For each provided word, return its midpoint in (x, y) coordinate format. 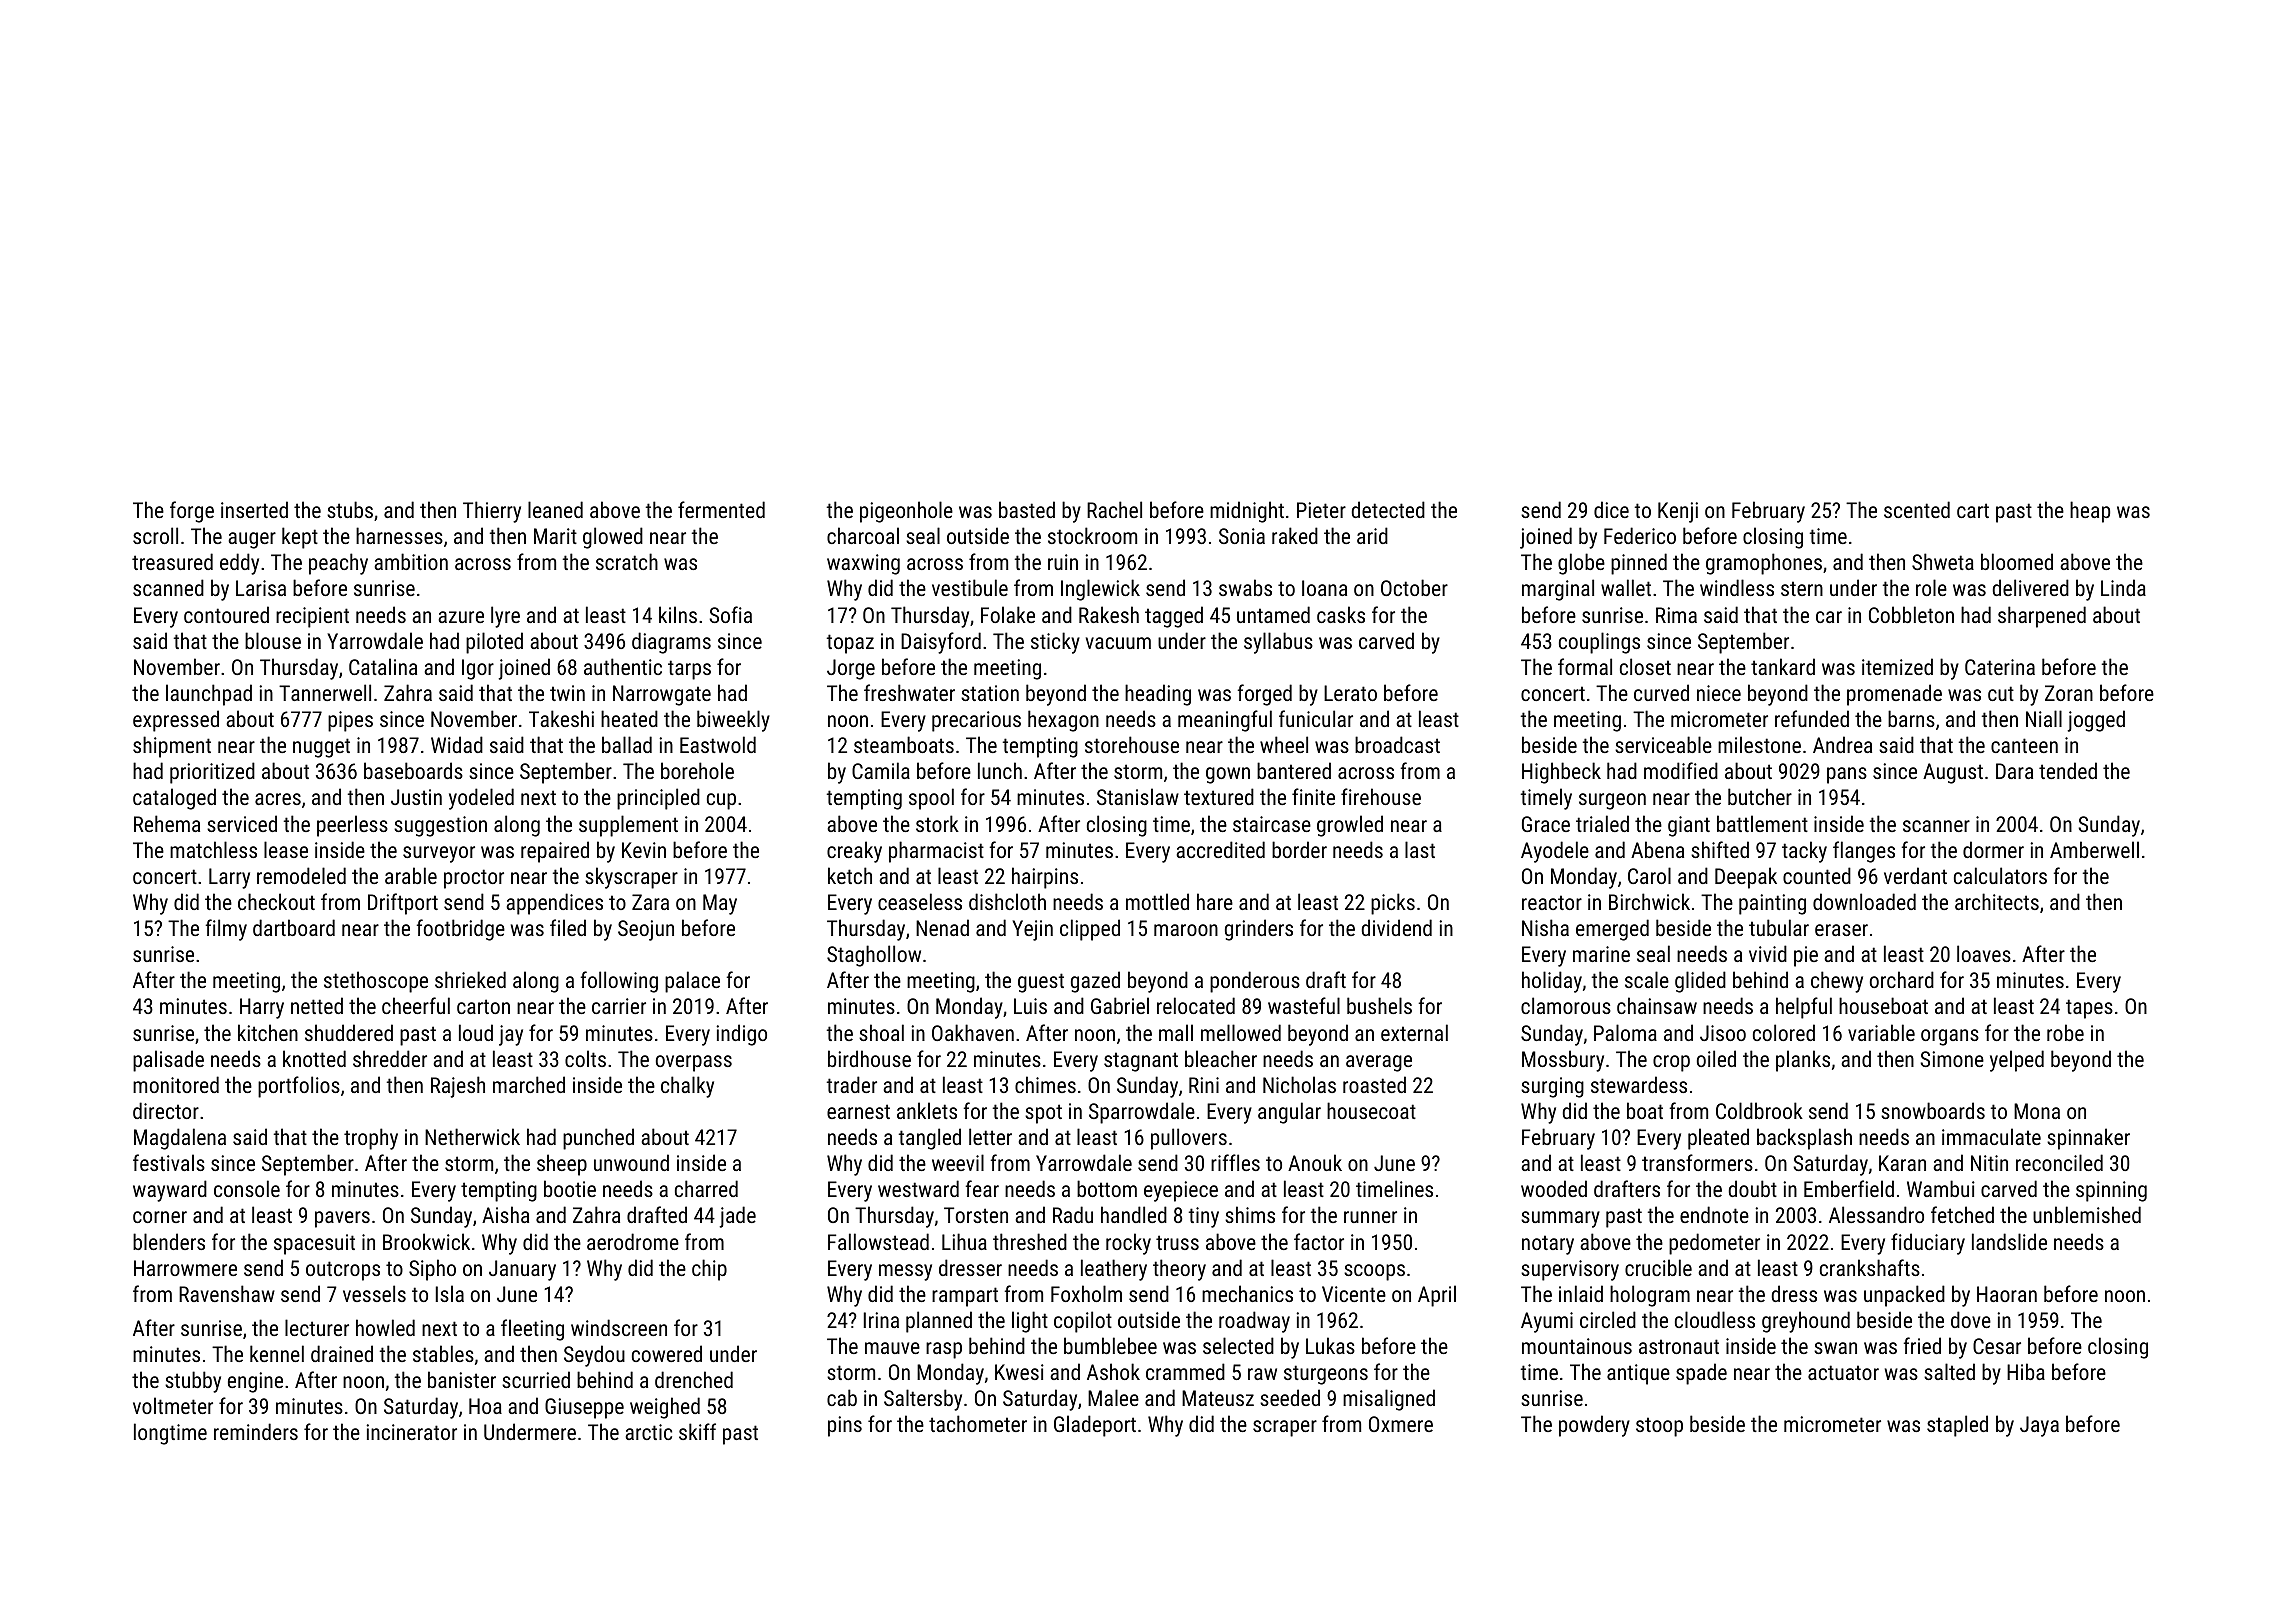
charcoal (863, 535)
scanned (168, 587)
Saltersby (923, 1400)
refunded (1812, 718)
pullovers (1189, 1139)
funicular (1316, 718)
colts (585, 1058)
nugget (321, 748)
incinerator (411, 1432)
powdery (1594, 1426)
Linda (2123, 587)
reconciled (2059, 1162)
